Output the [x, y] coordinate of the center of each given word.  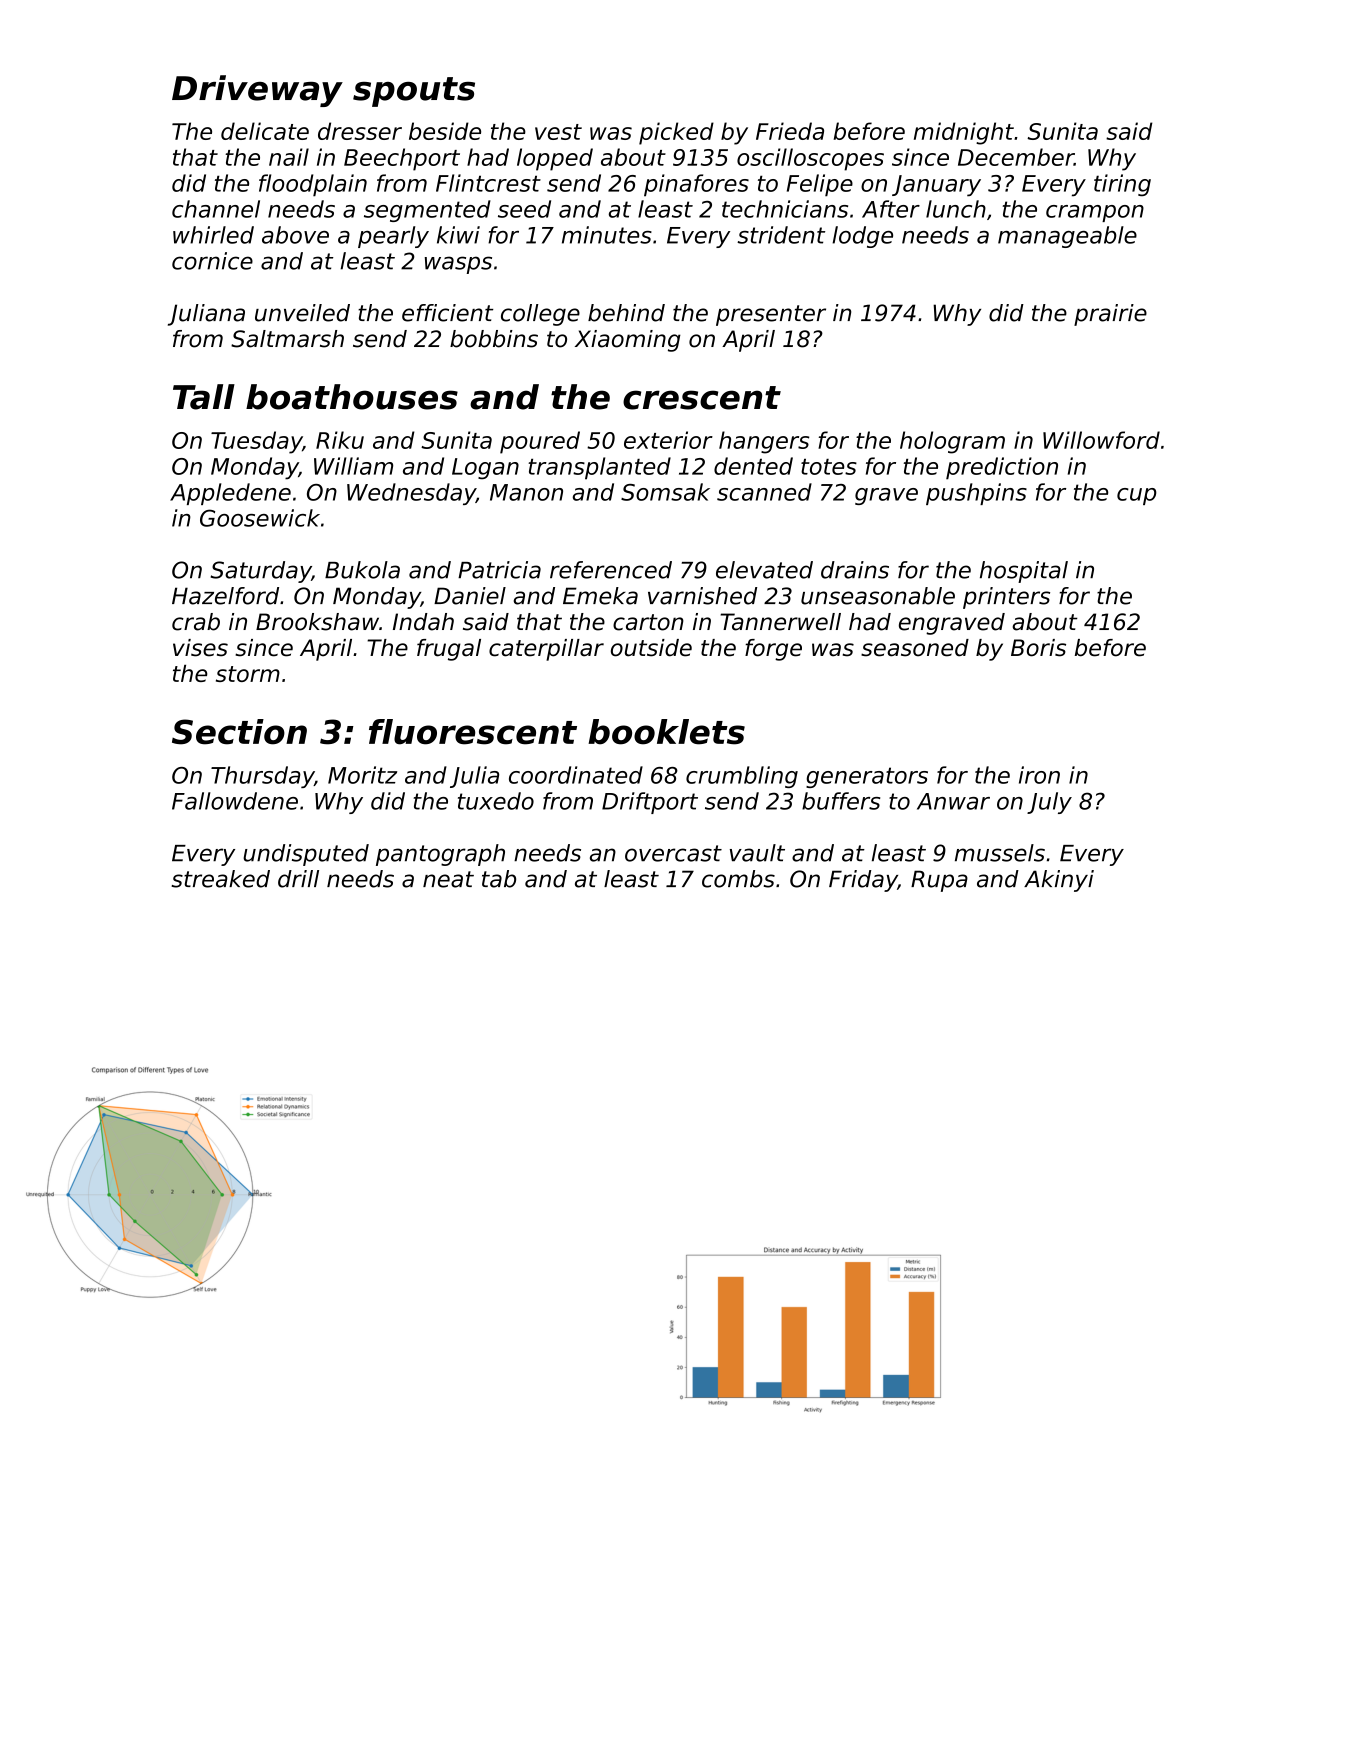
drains [855, 570]
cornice [212, 261]
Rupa [939, 881]
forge [773, 650]
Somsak [665, 492]
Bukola [362, 570]
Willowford [1101, 440]
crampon [1095, 213]
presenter [771, 315]
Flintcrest [488, 183]
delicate [265, 131]
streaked [220, 879]
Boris [1038, 648]
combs [738, 879]
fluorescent [473, 732]
